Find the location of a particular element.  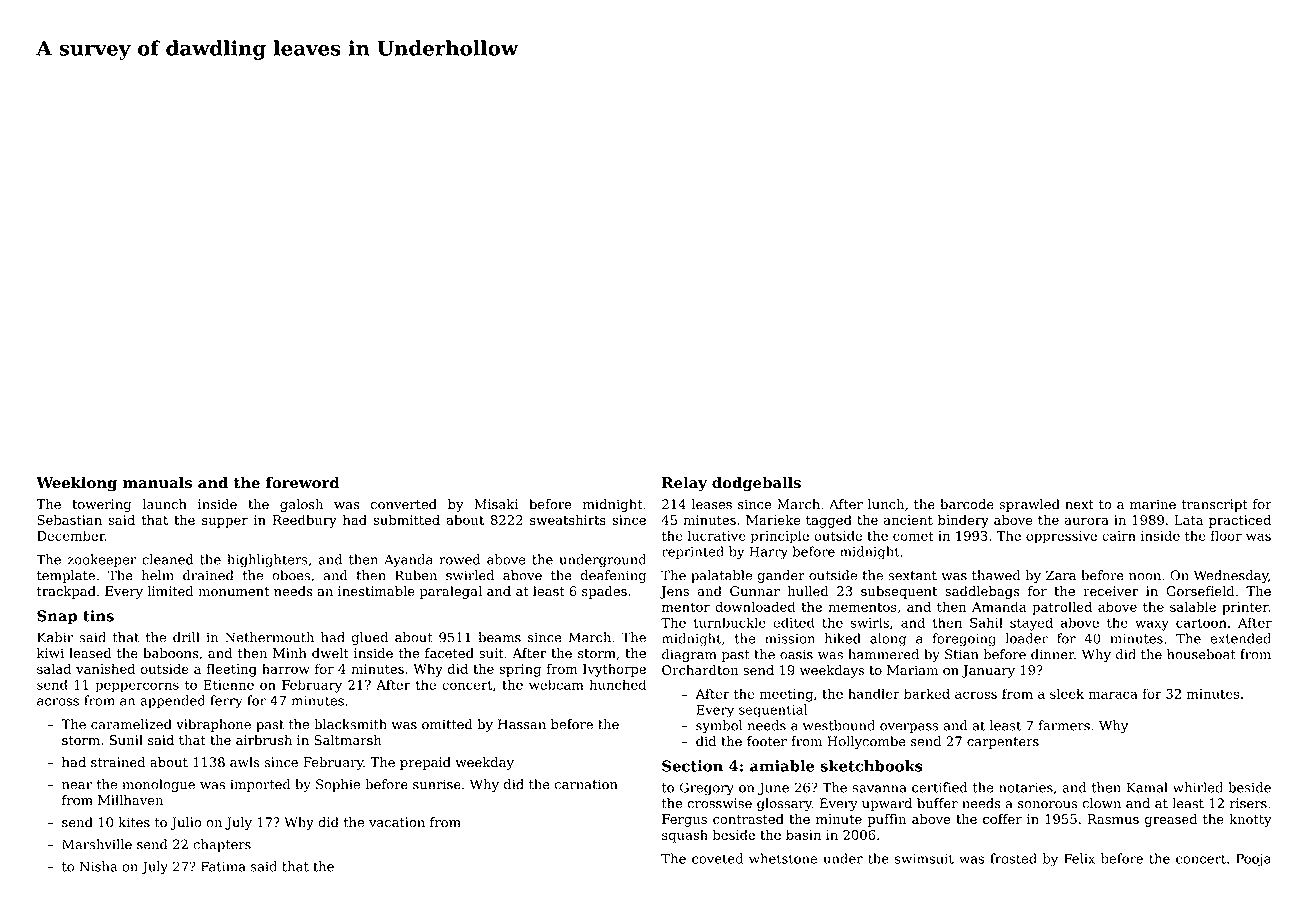

next is located at coordinates (1079, 505).
